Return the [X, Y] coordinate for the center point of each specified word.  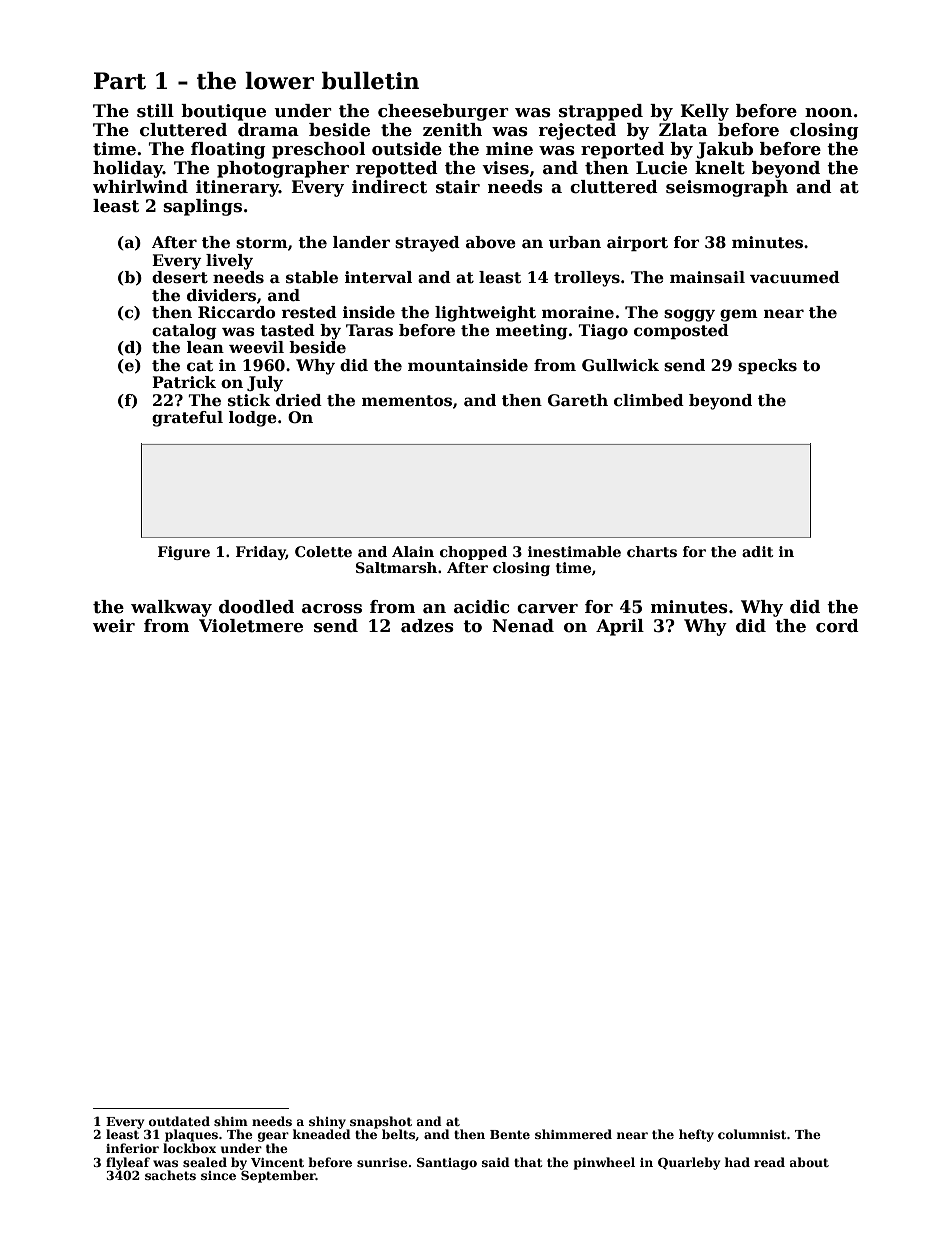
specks [767, 366]
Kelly [704, 112]
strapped [601, 112]
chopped [473, 553]
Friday [261, 553]
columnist [752, 1134]
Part [120, 81]
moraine [578, 312]
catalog [184, 332]
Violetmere [251, 626]
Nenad [523, 626]
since [218, 1175]
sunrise [382, 1162]
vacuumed [795, 277]
